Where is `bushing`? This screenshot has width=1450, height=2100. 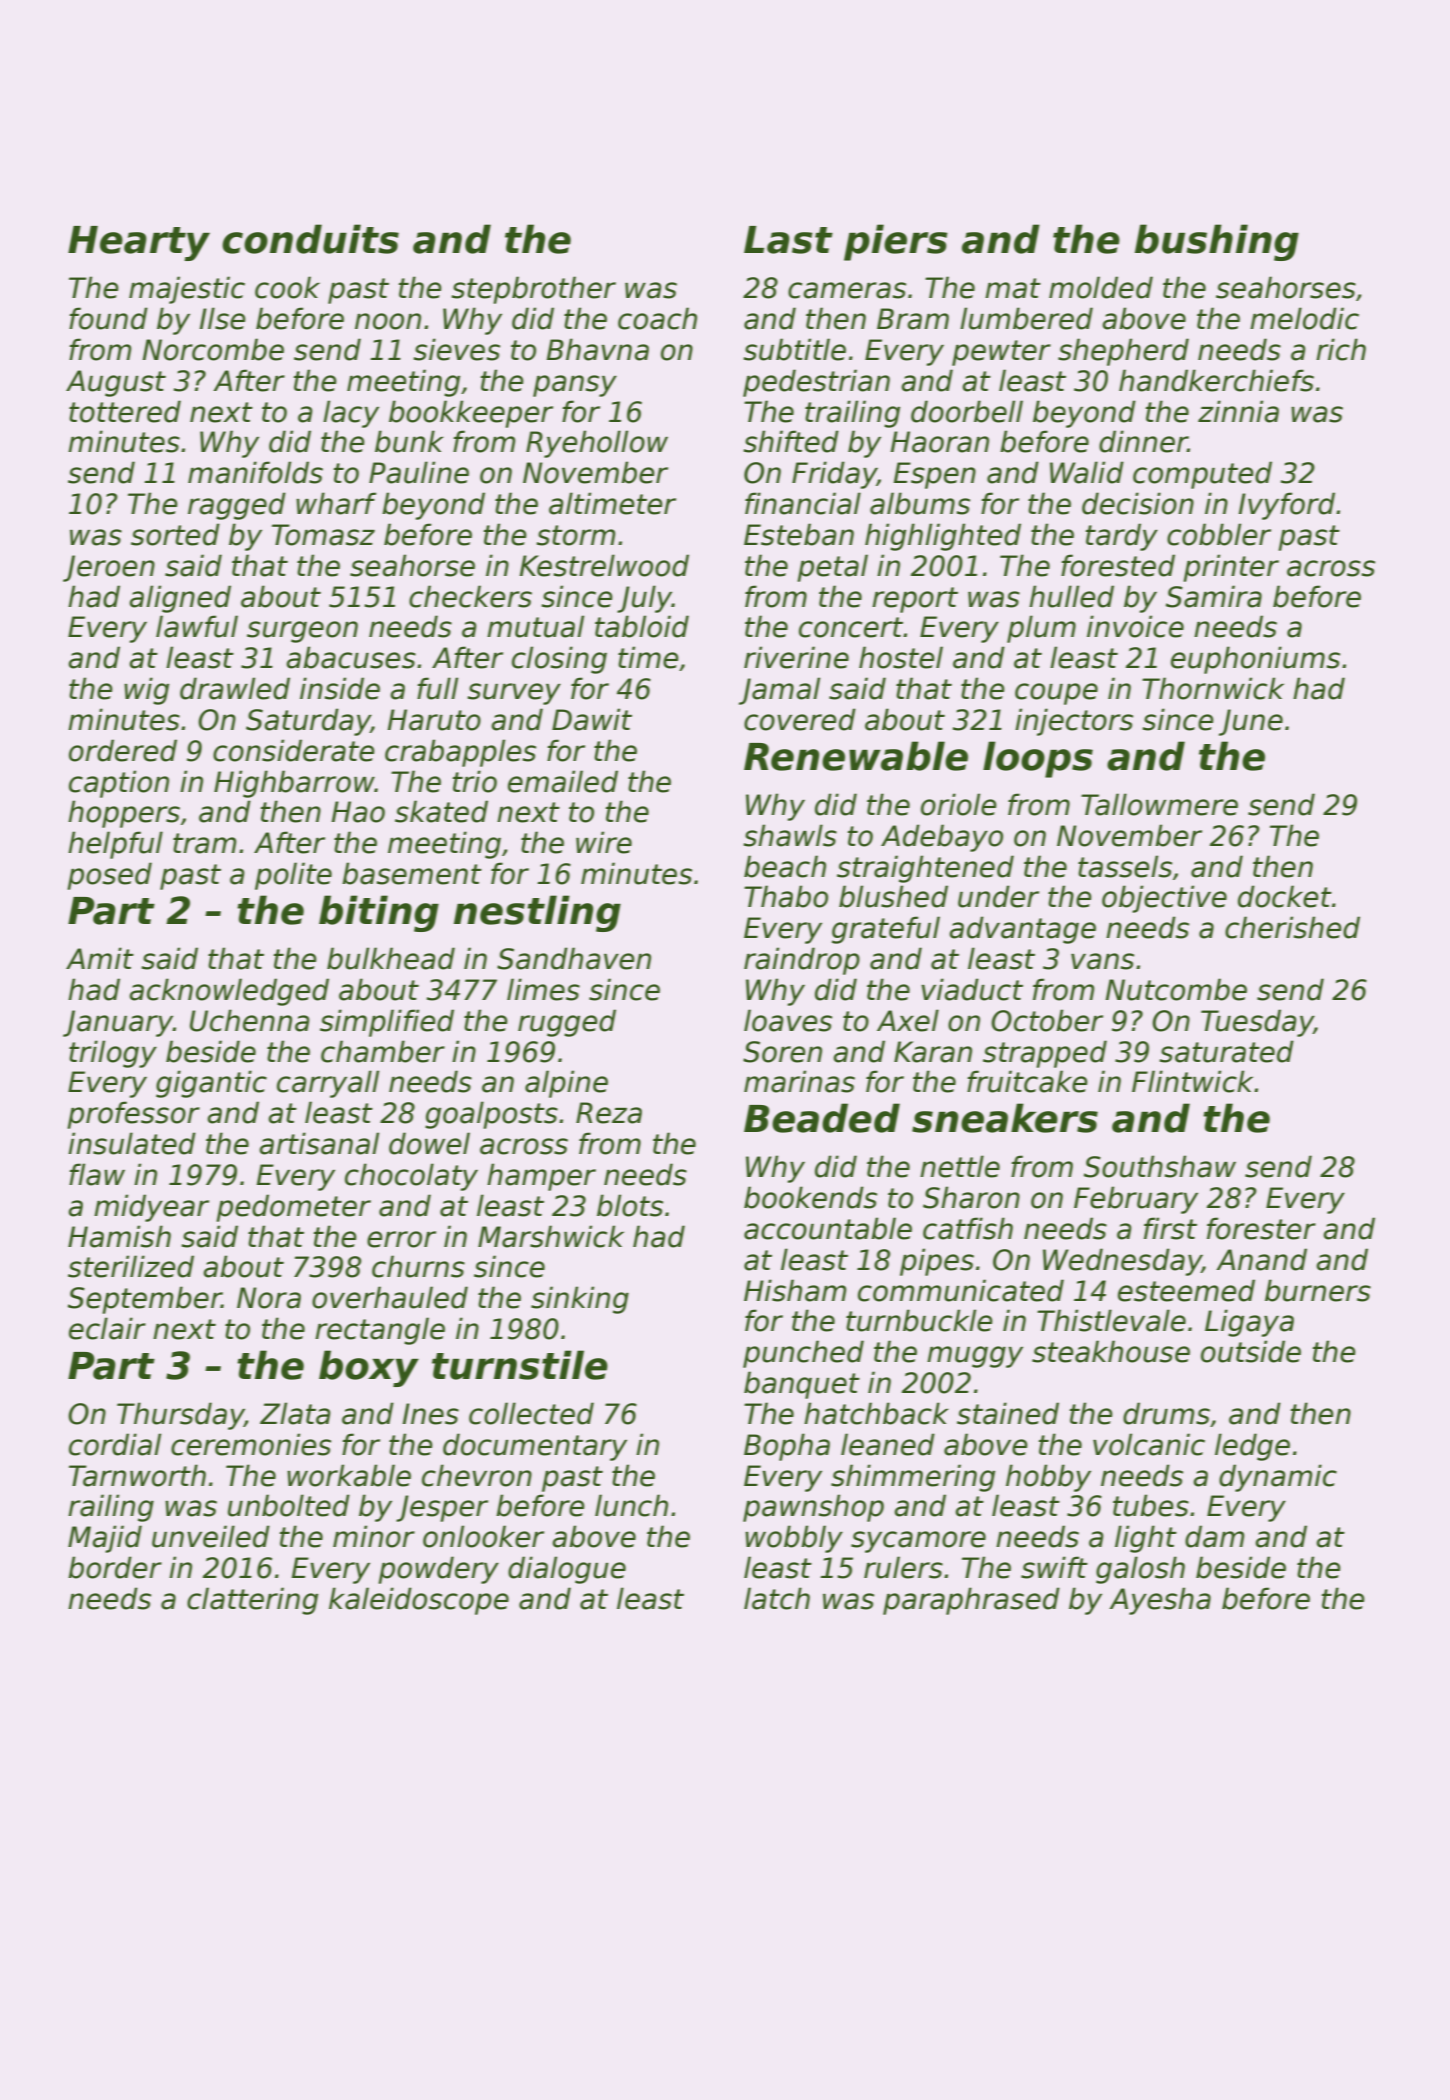 bushing is located at coordinates (1217, 242).
